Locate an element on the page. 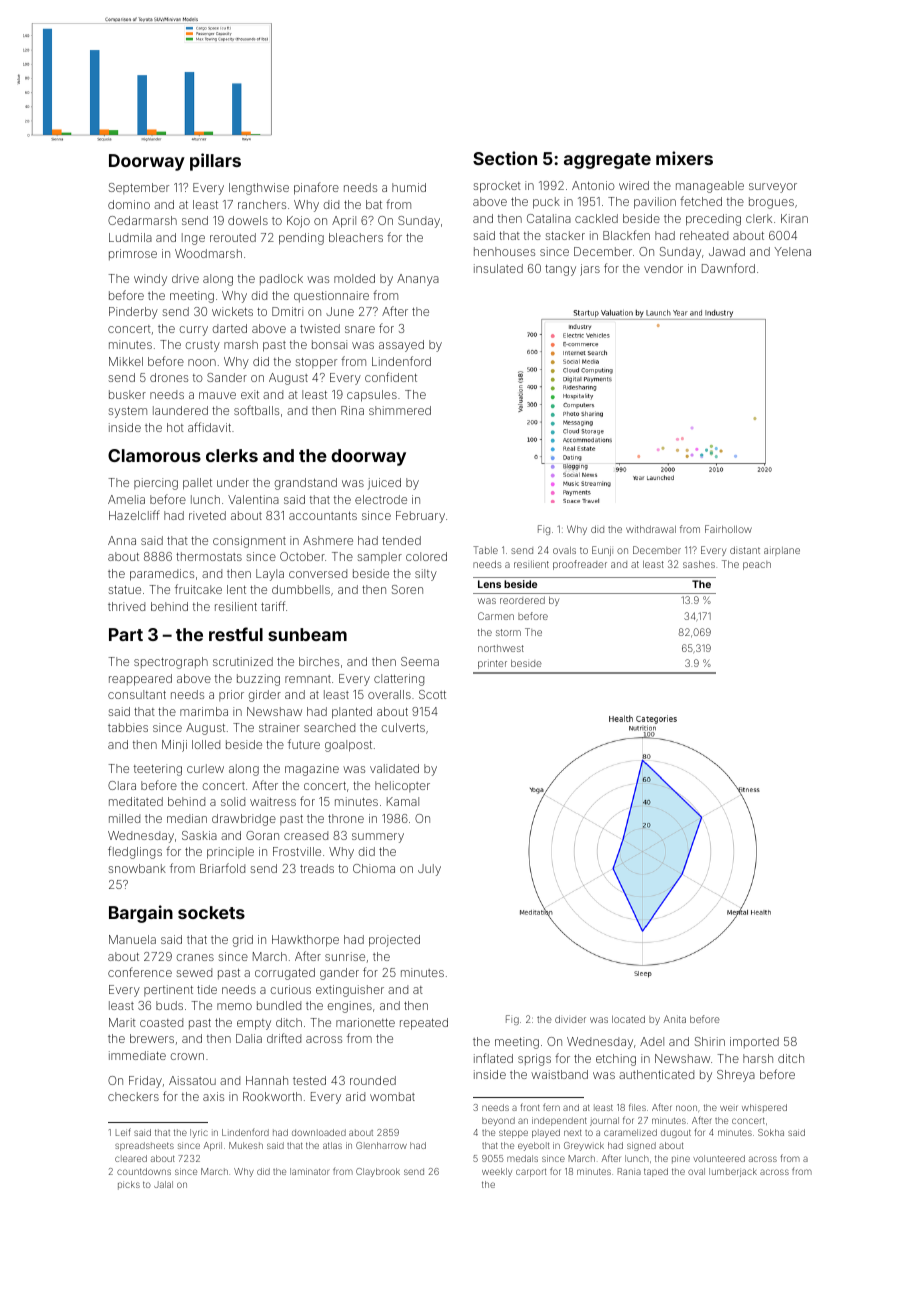 This document has height=1308, width=924. sashes is located at coordinates (699, 564).
